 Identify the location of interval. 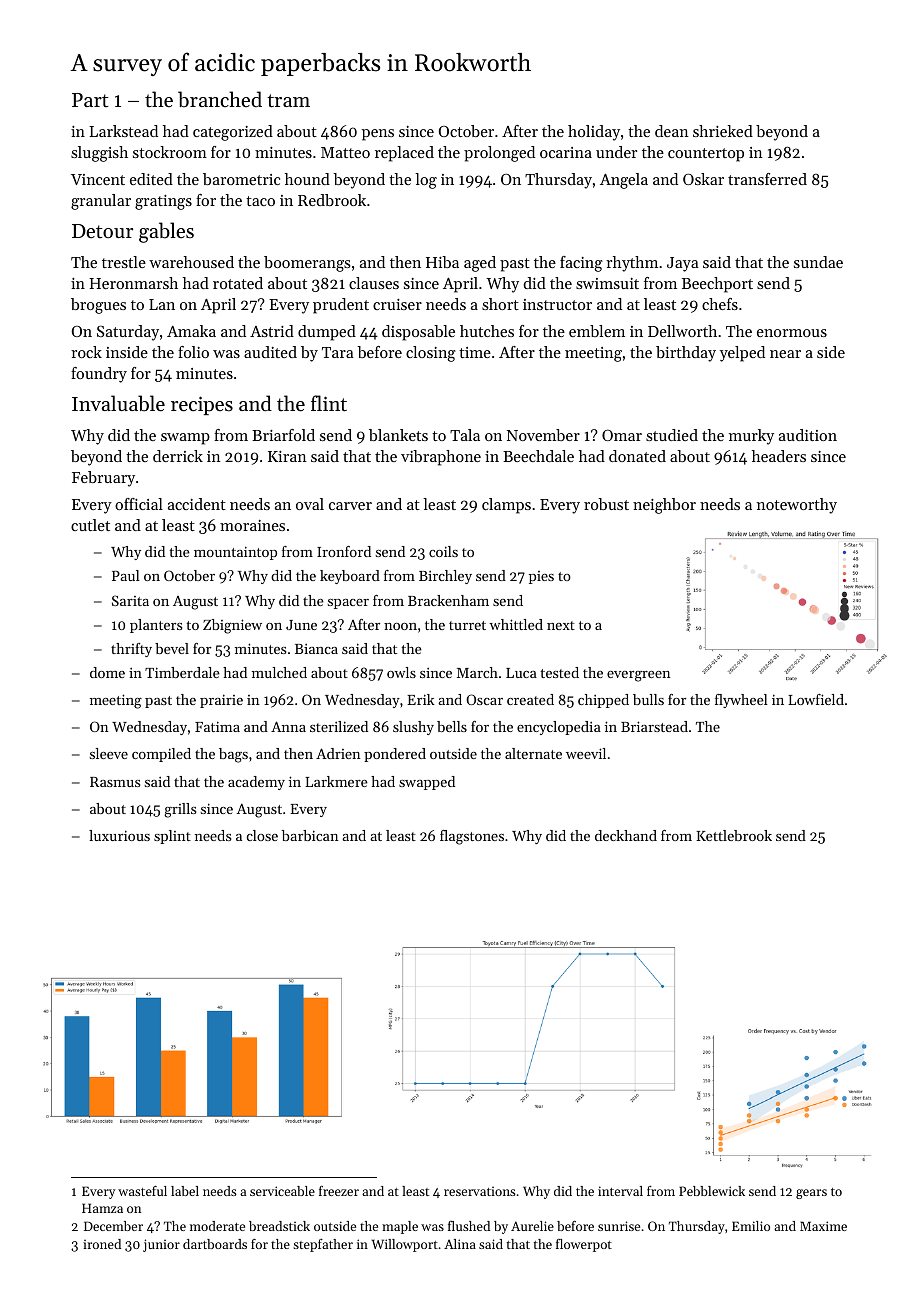
(620, 1191).
